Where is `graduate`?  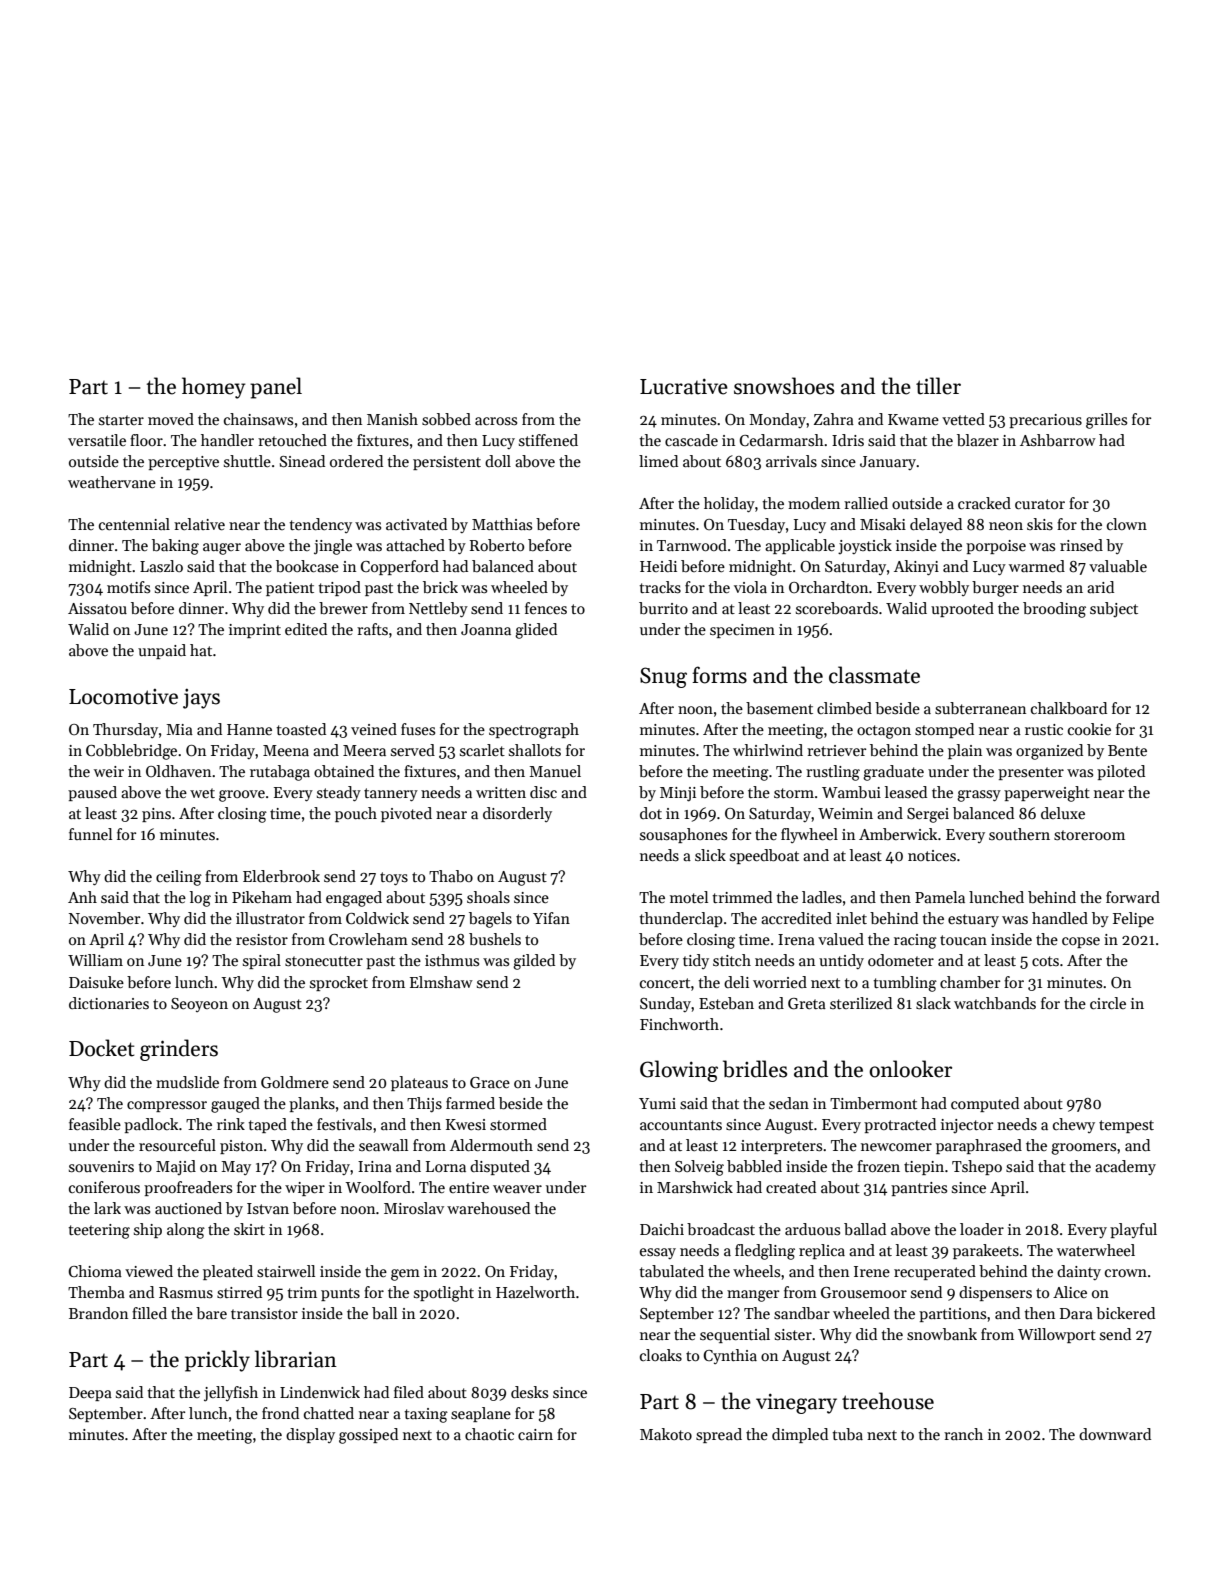 graduate is located at coordinates (893, 773).
